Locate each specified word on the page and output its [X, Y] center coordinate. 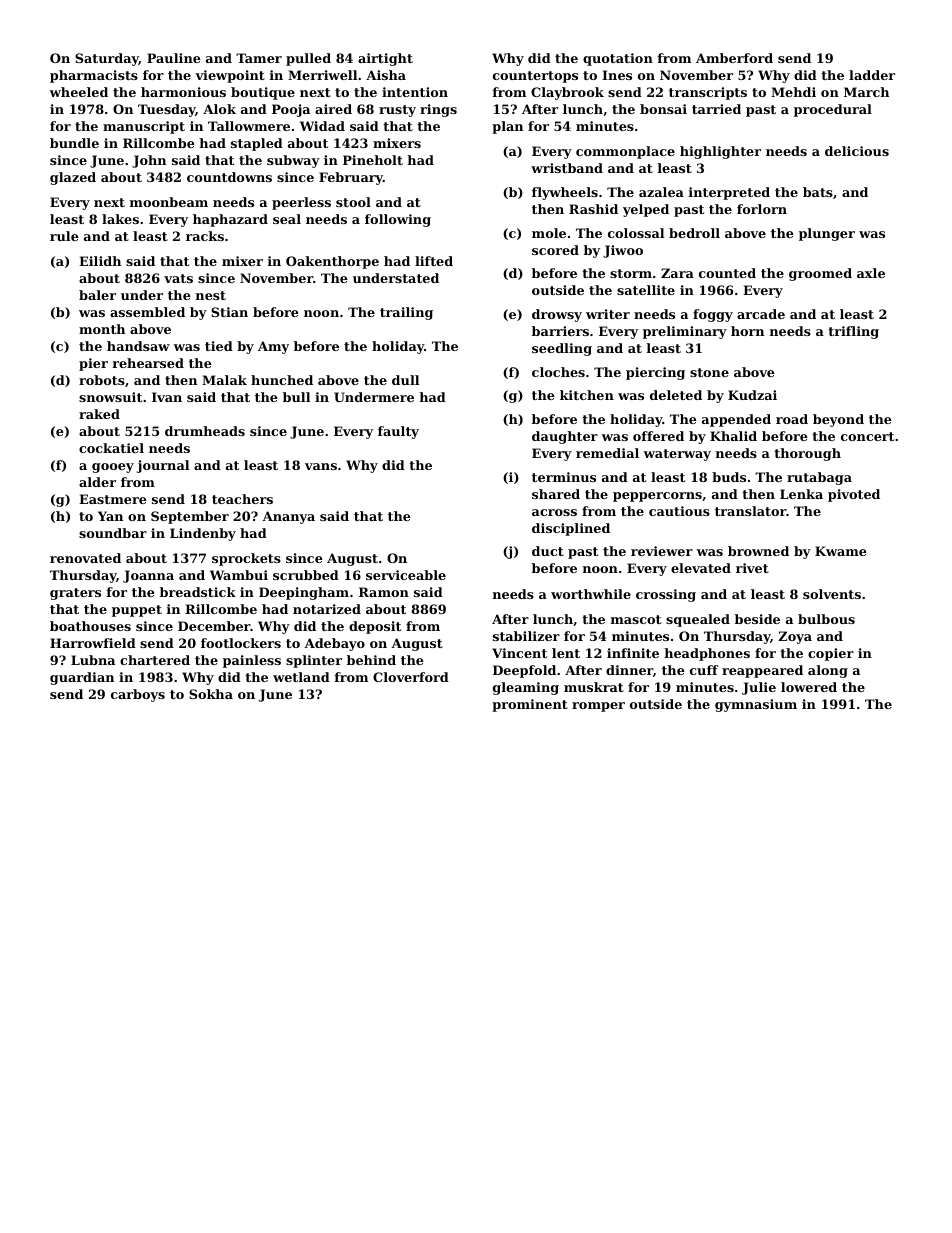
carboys [138, 695]
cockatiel [111, 448]
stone [709, 372]
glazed [73, 178]
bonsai [663, 109]
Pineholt [373, 160]
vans [321, 466]
